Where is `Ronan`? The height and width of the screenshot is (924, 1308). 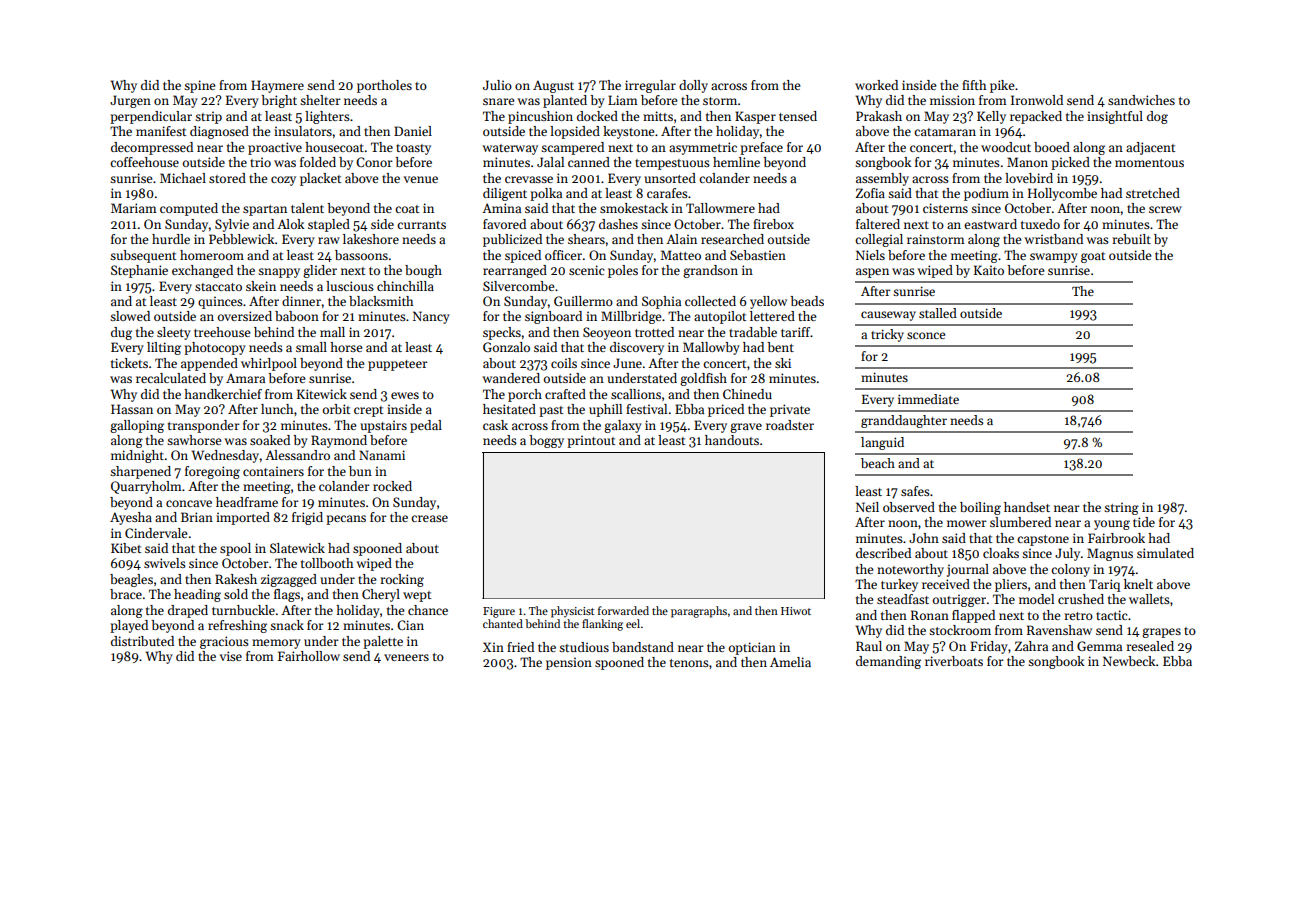
Ronan is located at coordinates (930, 615).
